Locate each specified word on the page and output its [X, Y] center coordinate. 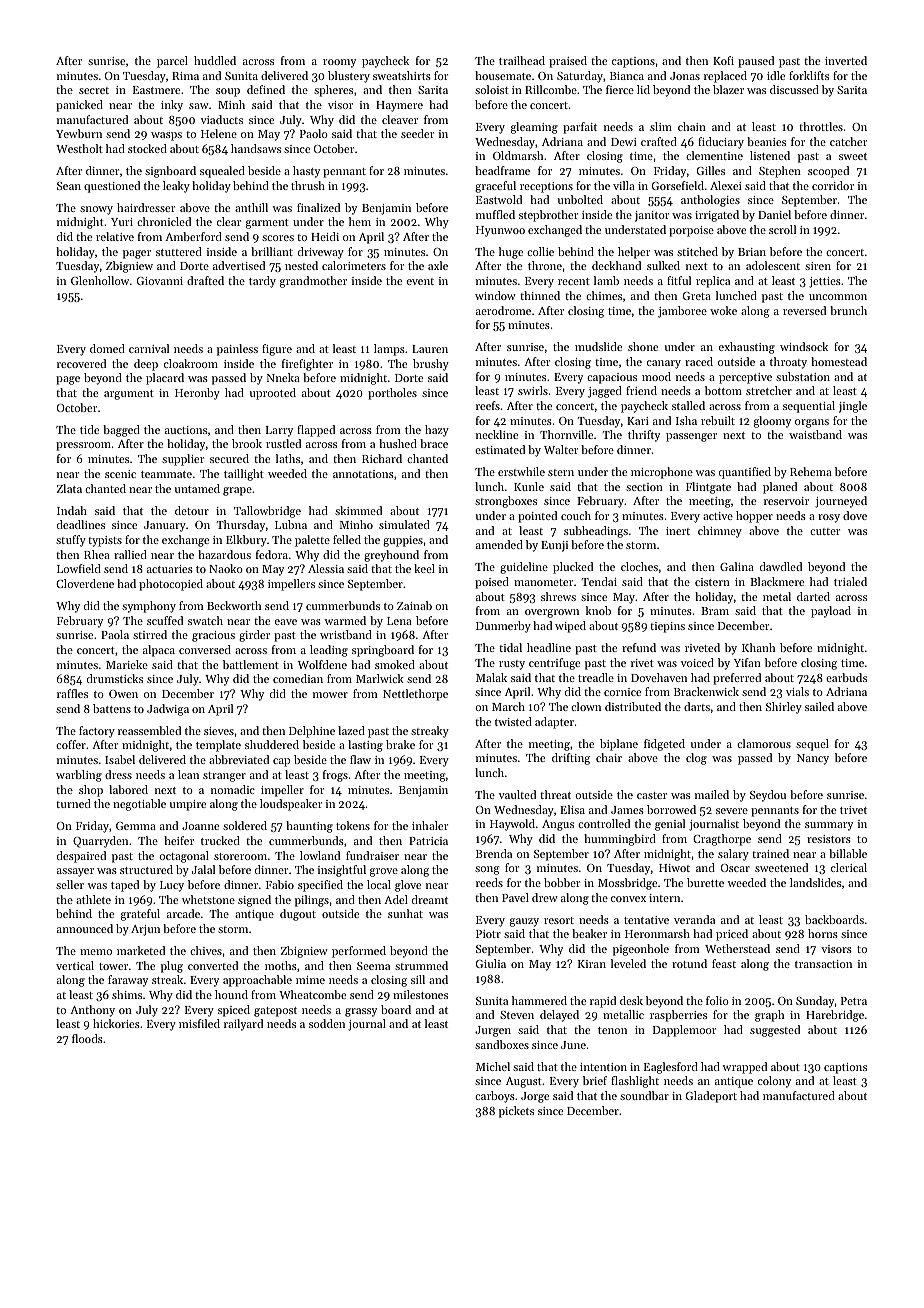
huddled [215, 60]
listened [770, 155]
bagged [121, 431]
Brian [752, 252]
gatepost [275, 1012]
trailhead [522, 60]
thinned [540, 295]
